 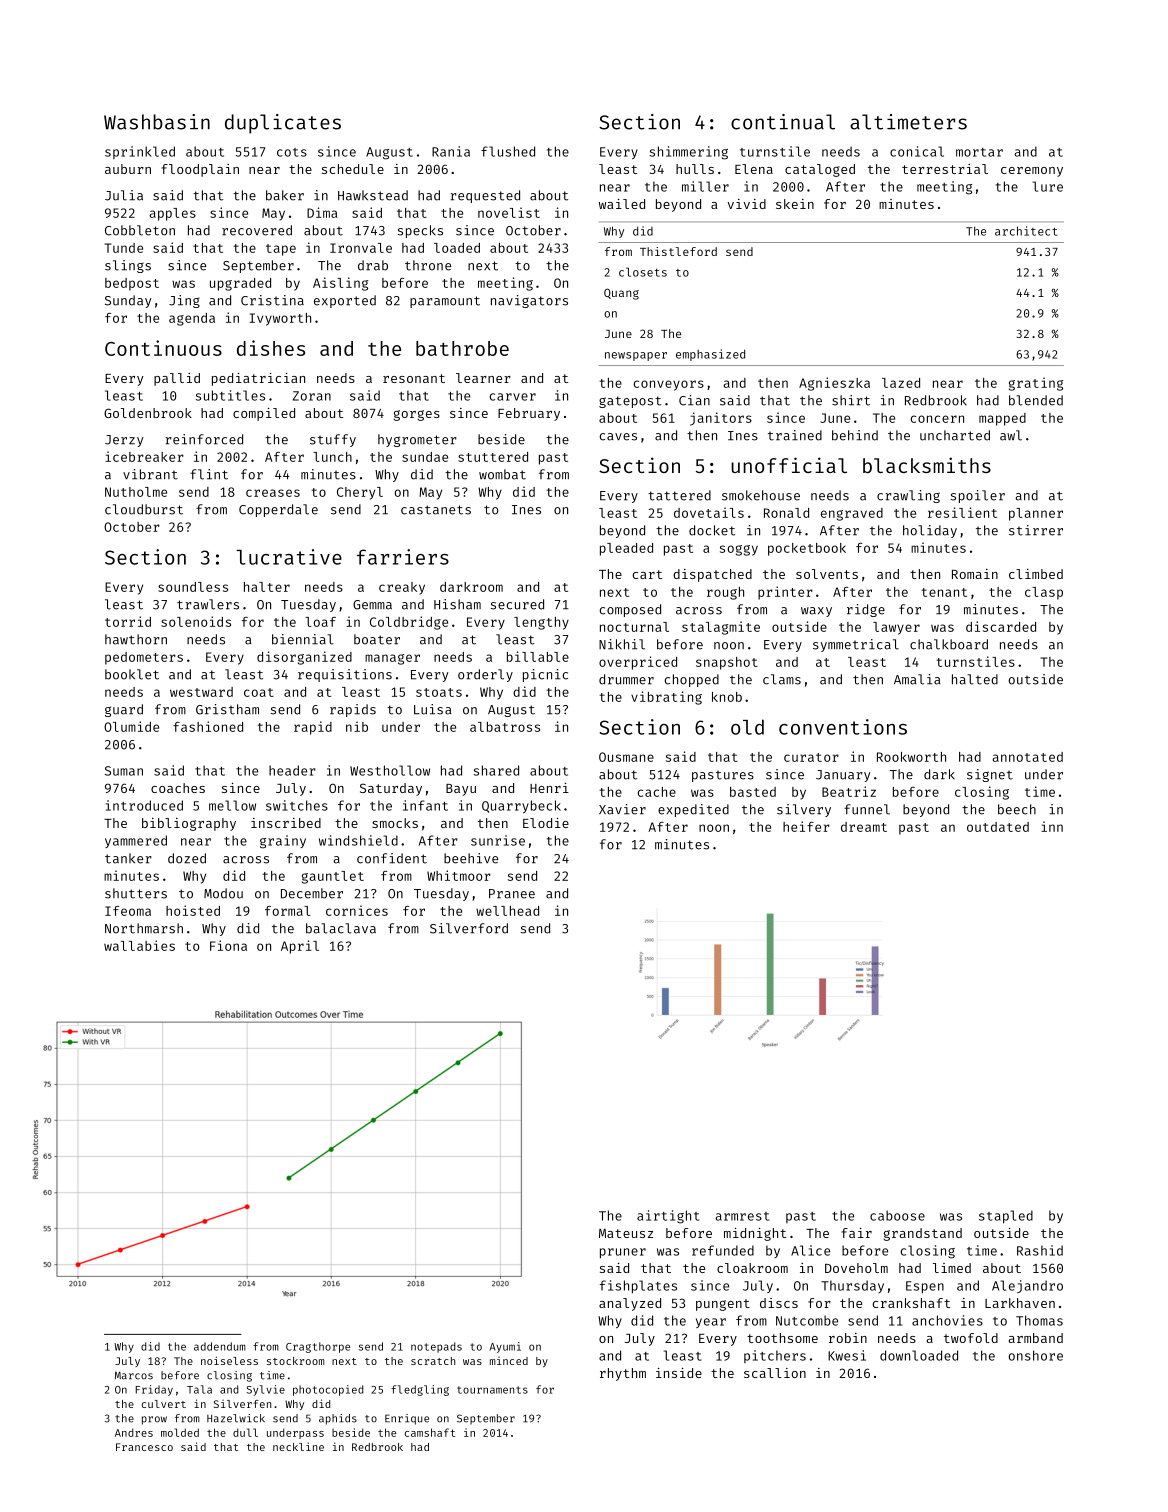 What do you see at coordinates (154, 1420) in the screenshot?
I see `prow` at bounding box center [154, 1420].
